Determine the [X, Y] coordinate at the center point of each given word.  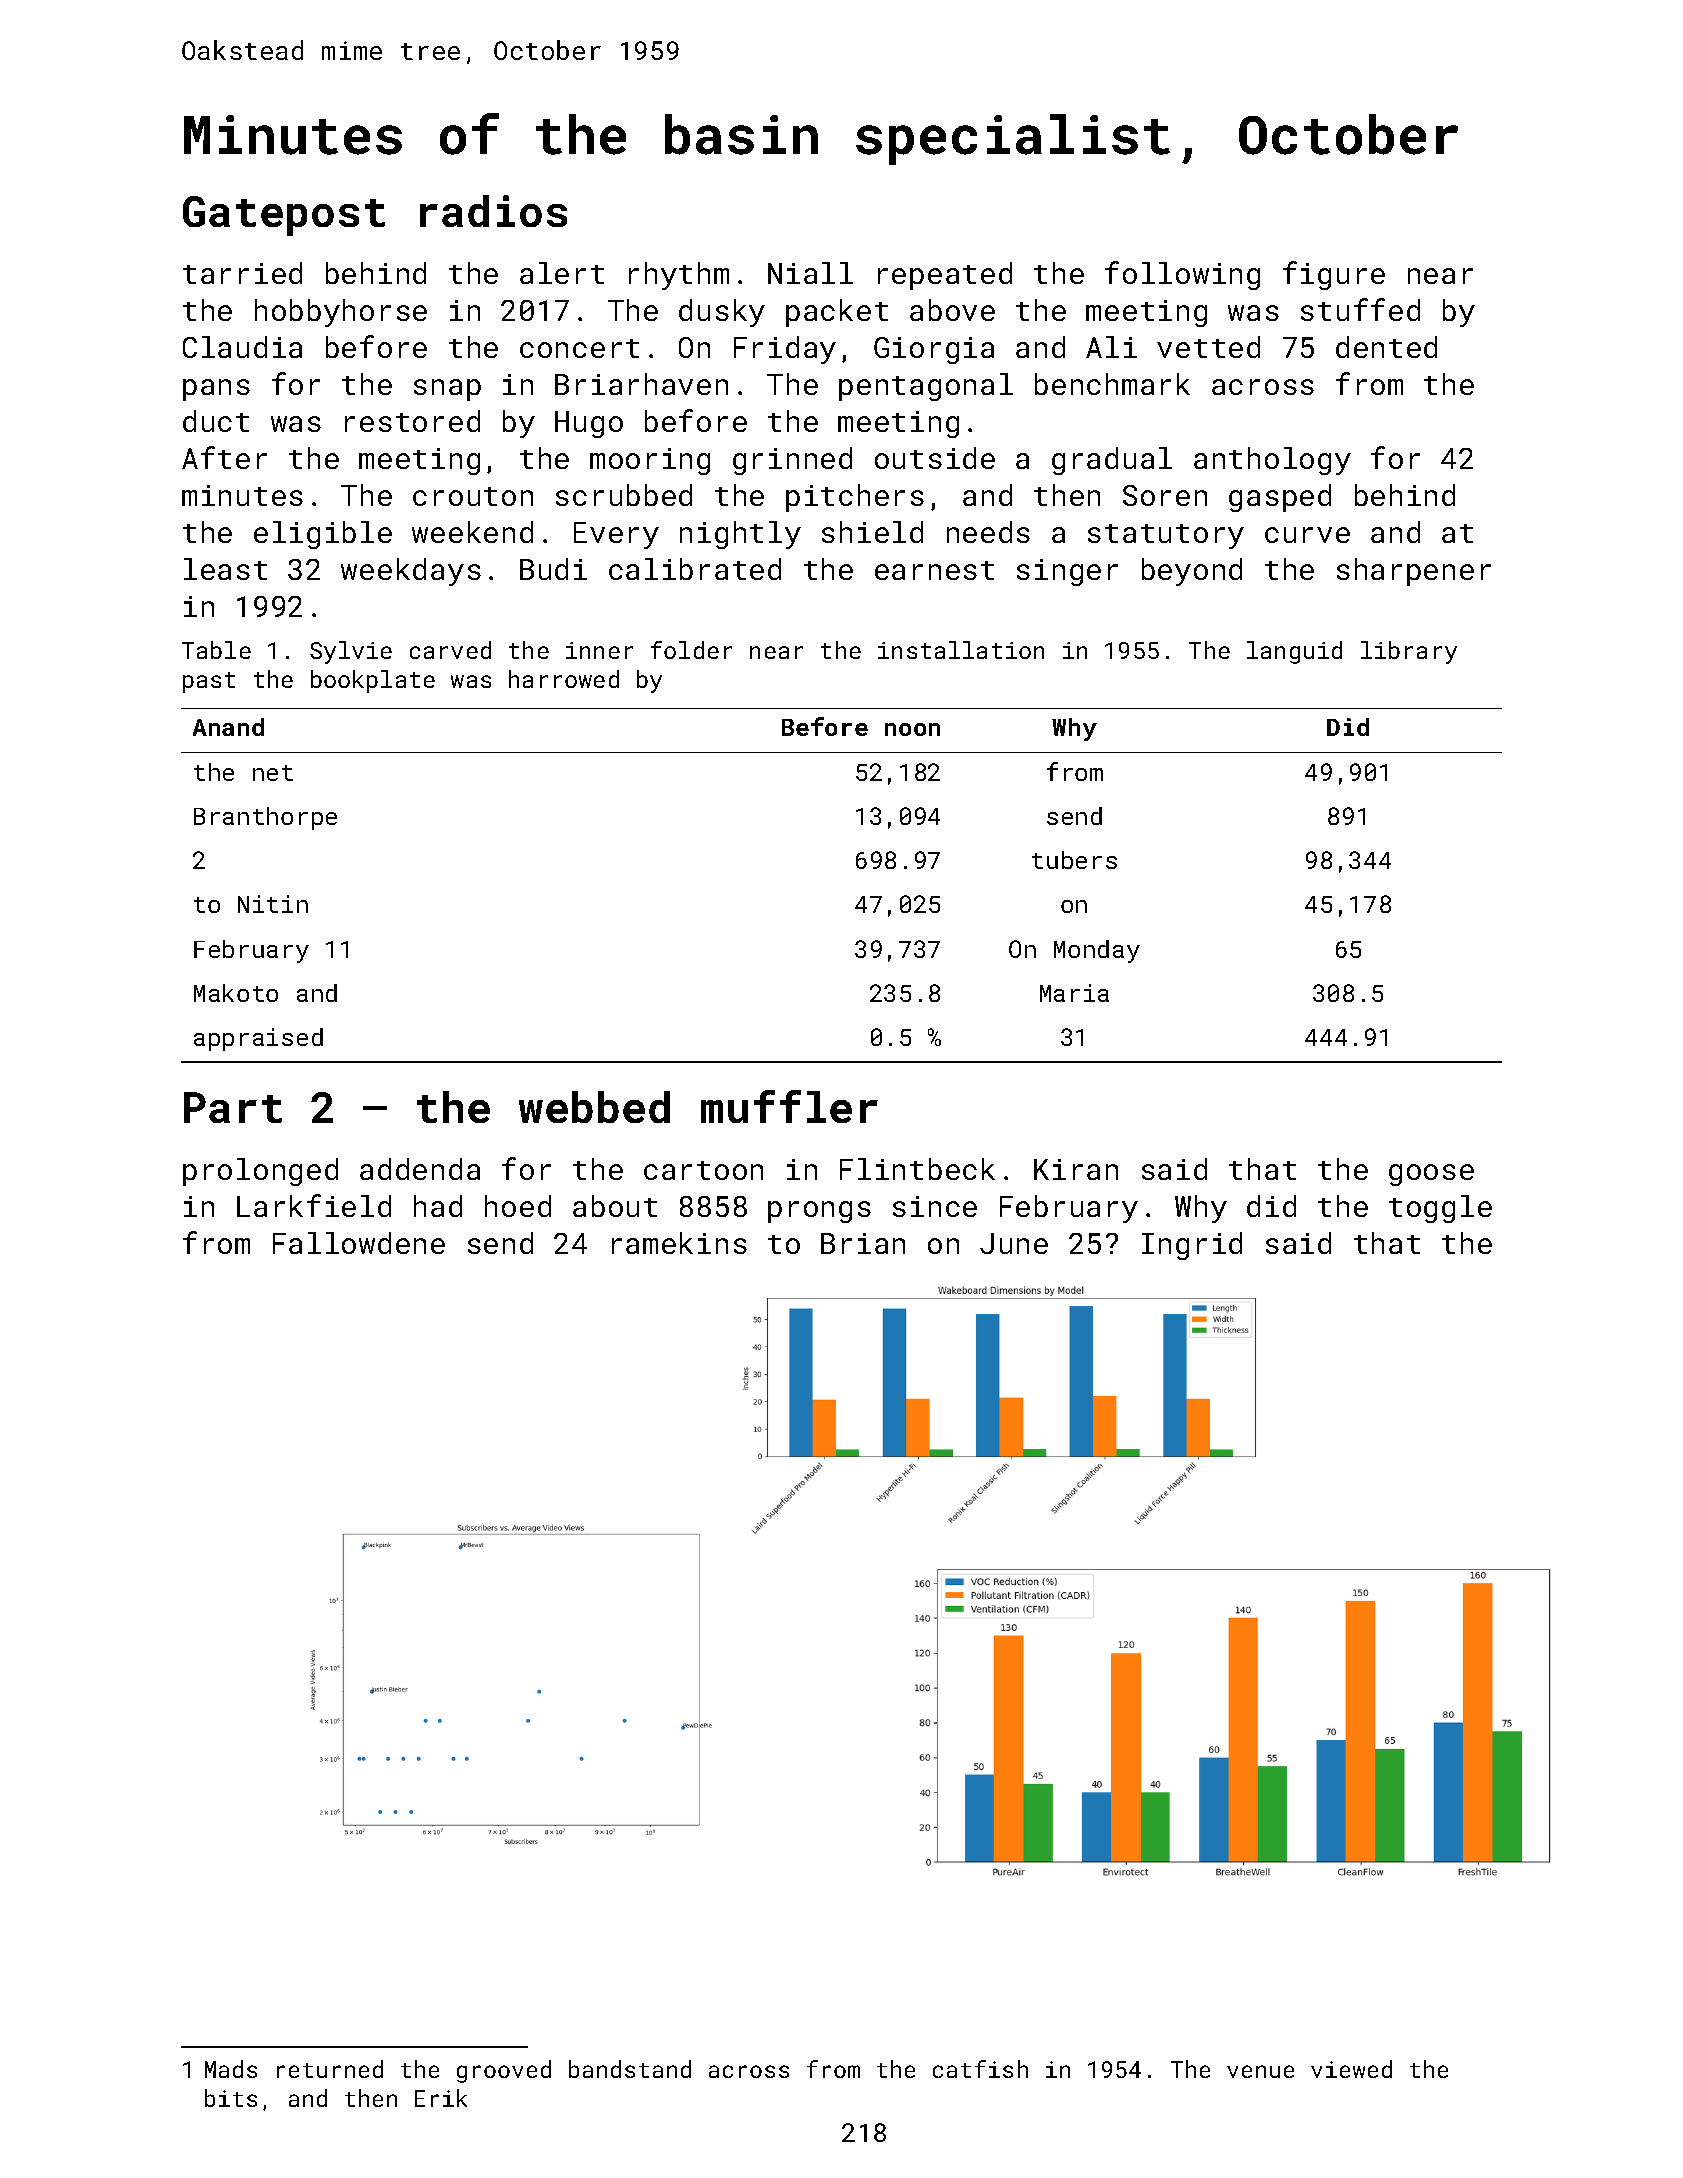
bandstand [630, 2069]
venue [1260, 2071]
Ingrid [1192, 1246]
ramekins [679, 1243]
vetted [1208, 347]
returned [330, 2069]
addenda [420, 1169]
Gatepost [284, 216]
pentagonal [926, 387]
